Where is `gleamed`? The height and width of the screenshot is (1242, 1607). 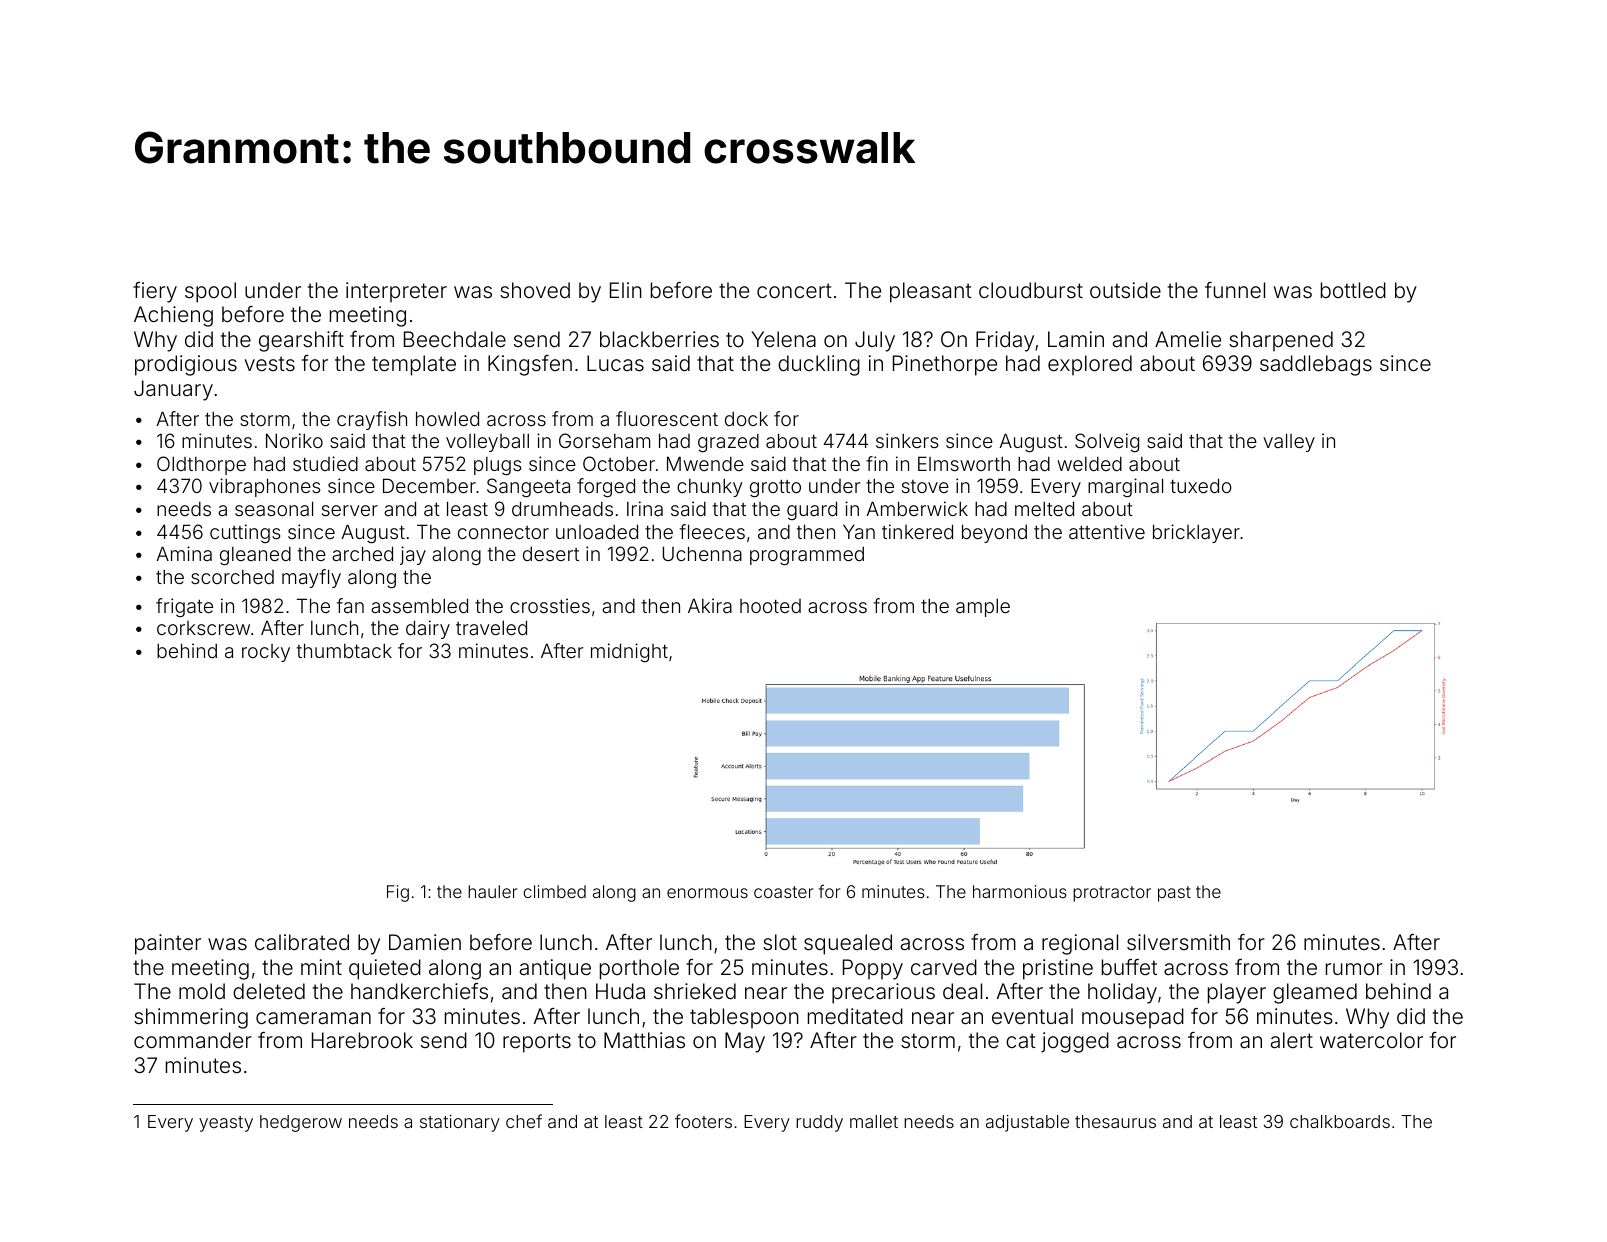 gleamed is located at coordinates (1315, 993).
